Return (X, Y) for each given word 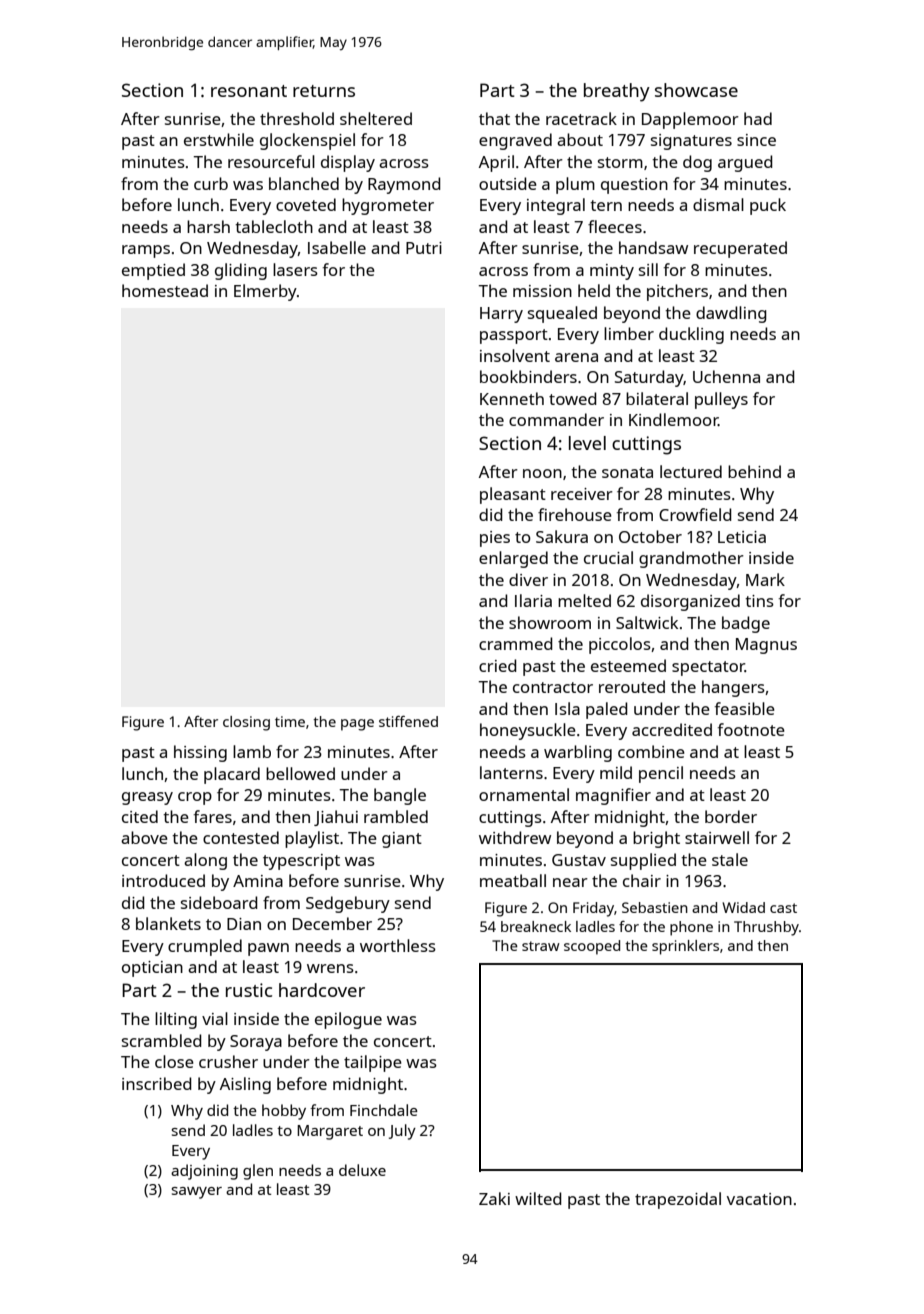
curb (211, 183)
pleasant (513, 495)
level (587, 443)
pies (495, 539)
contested (241, 837)
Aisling (245, 1085)
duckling (691, 335)
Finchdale (384, 1110)
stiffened (408, 721)
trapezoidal (678, 1200)
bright (656, 839)
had (758, 118)
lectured (691, 471)
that (494, 118)
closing (246, 723)
